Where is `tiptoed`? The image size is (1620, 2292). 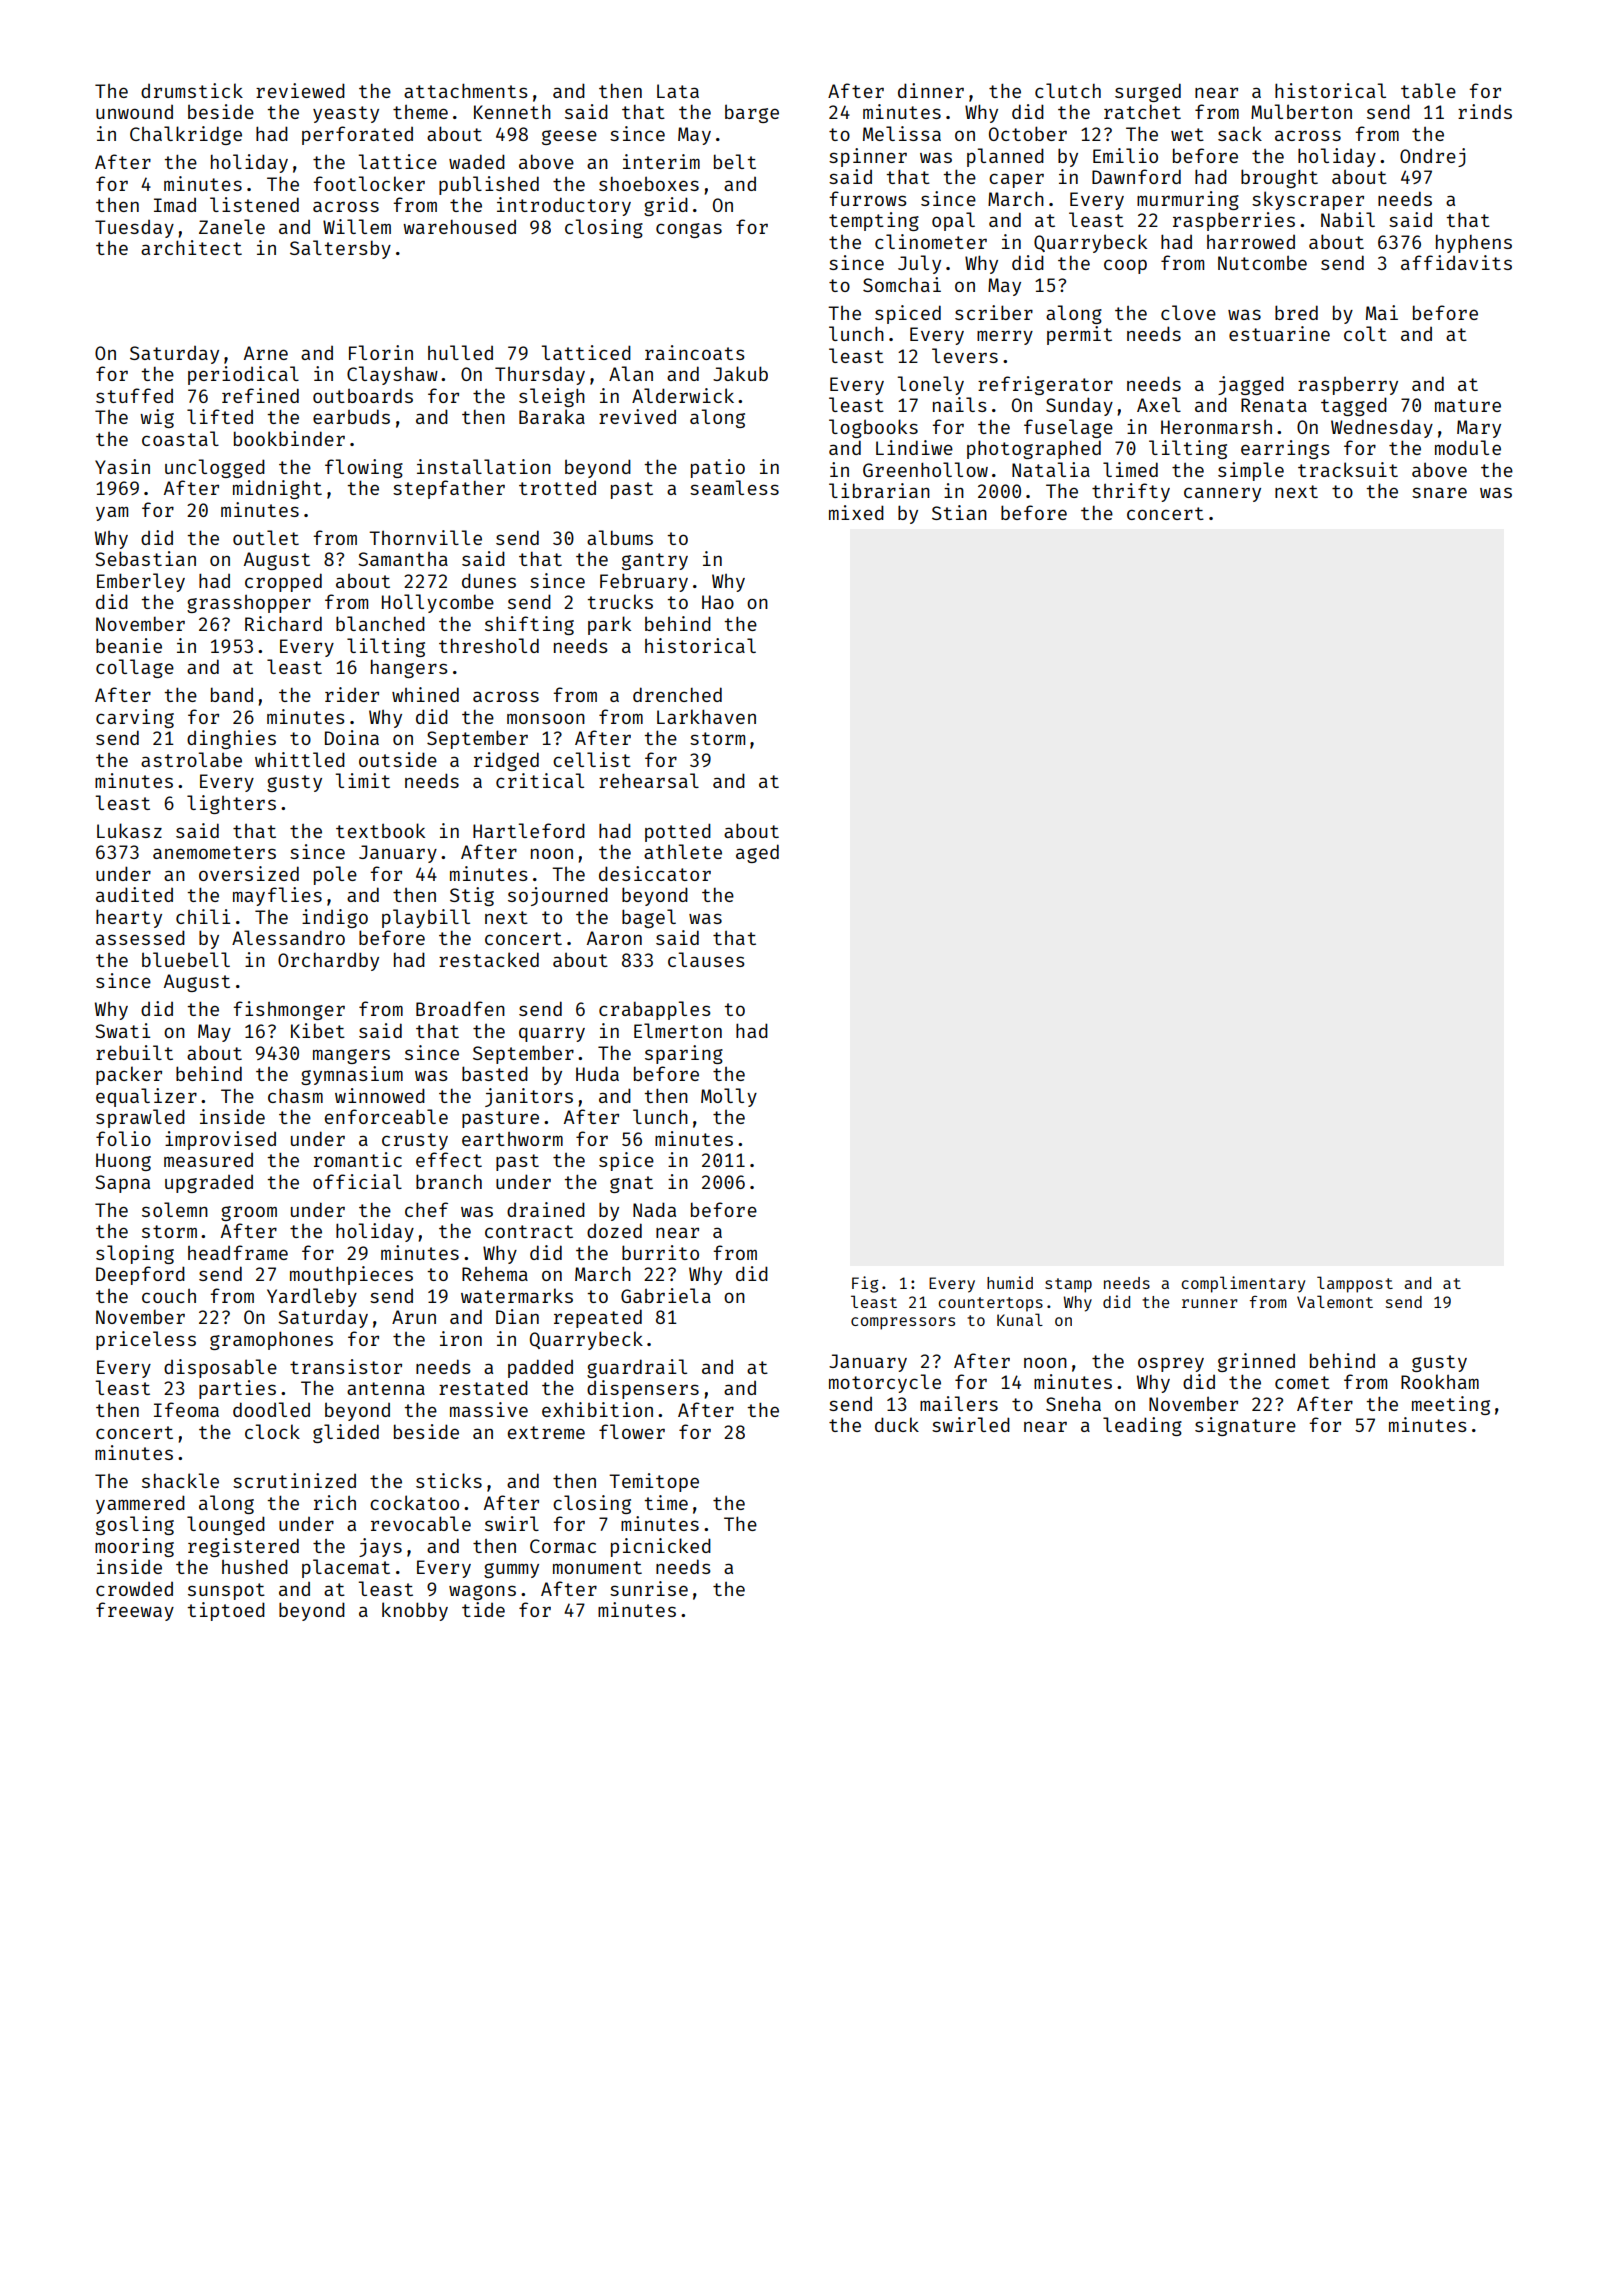
tiptoed is located at coordinates (226, 1611).
